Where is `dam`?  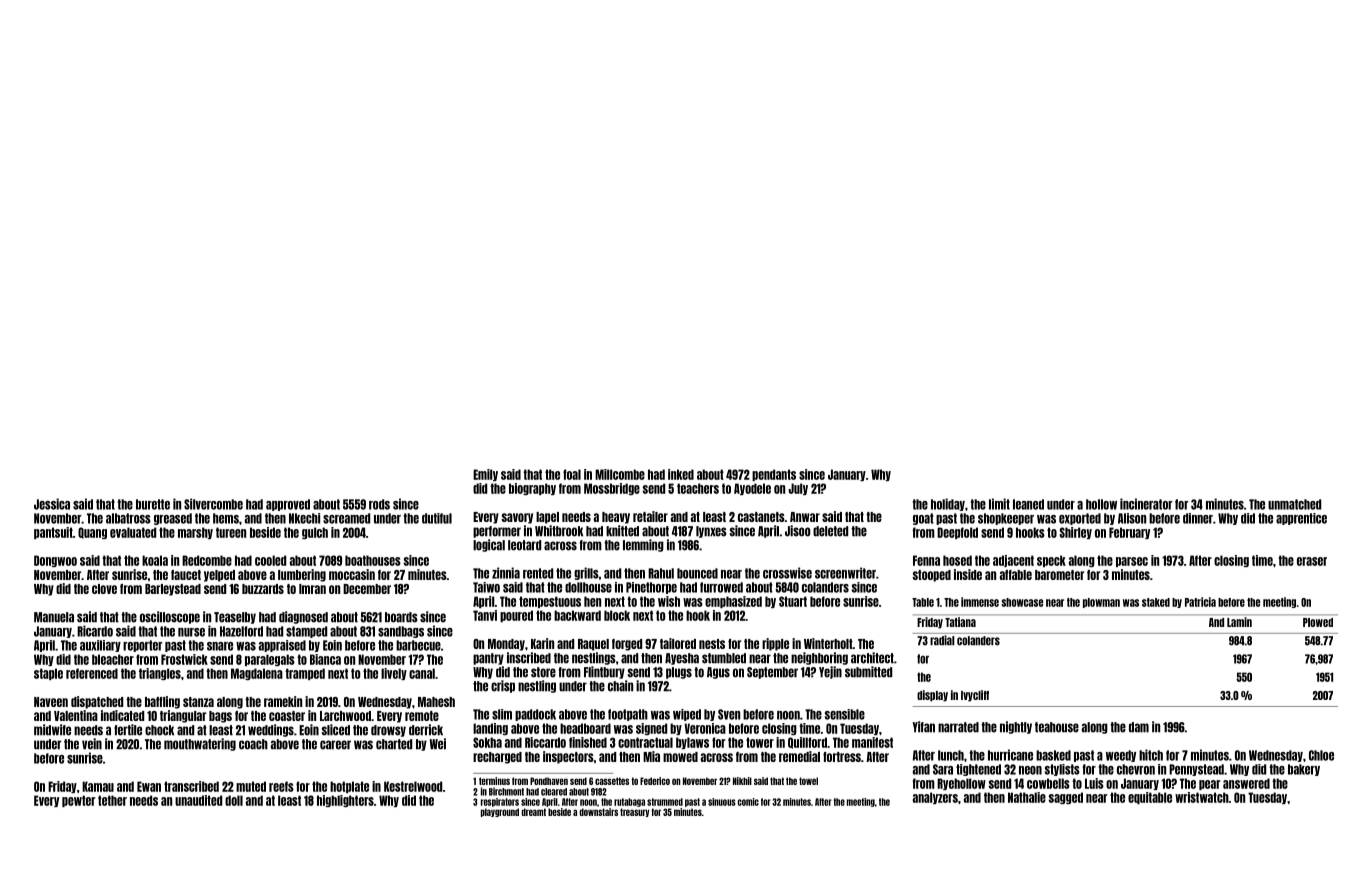 dam is located at coordinates (1139, 727).
